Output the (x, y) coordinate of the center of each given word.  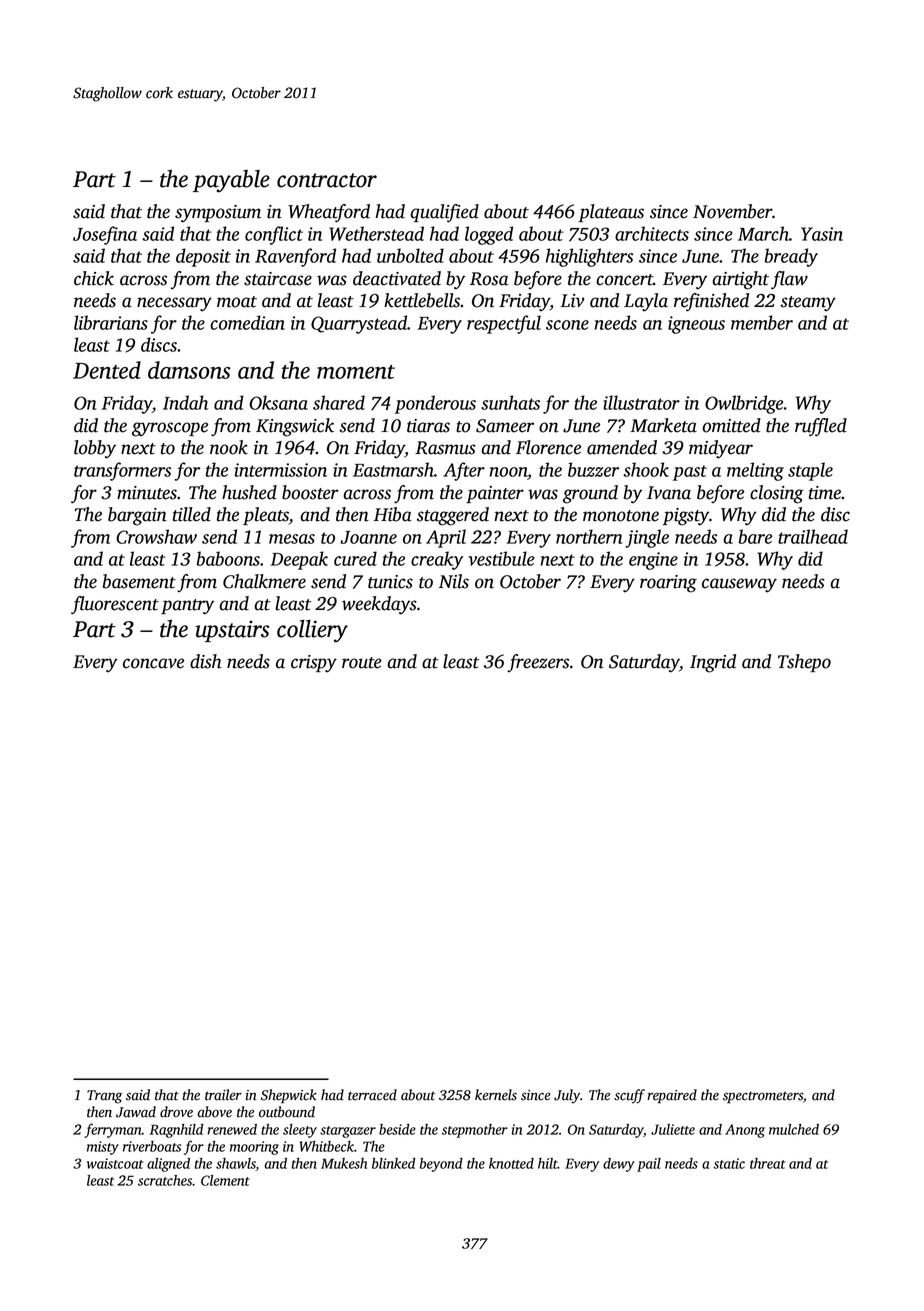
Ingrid (713, 663)
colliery (312, 631)
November (732, 211)
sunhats (510, 402)
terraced (372, 1095)
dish (206, 661)
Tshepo (804, 663)
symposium (218, 214)
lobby (95, 449)
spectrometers (763, 1097)
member (762, 322)
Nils (454, 581)
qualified (444, 213)
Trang (104, 1097)
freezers (538, 663)
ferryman (113, 1130)
